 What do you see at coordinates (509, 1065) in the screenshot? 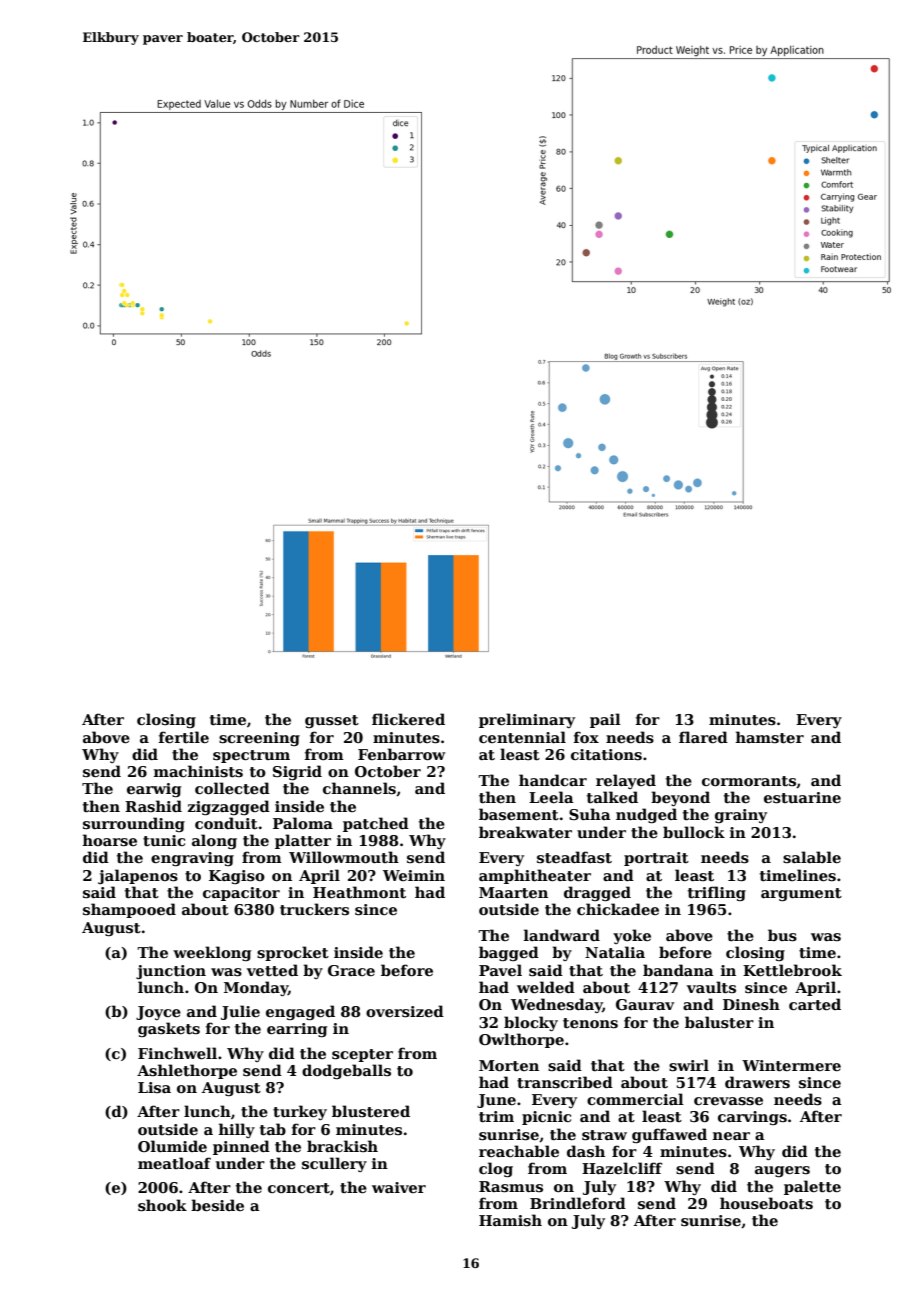
I see `Morten` at bounding box center [509, 1065].
